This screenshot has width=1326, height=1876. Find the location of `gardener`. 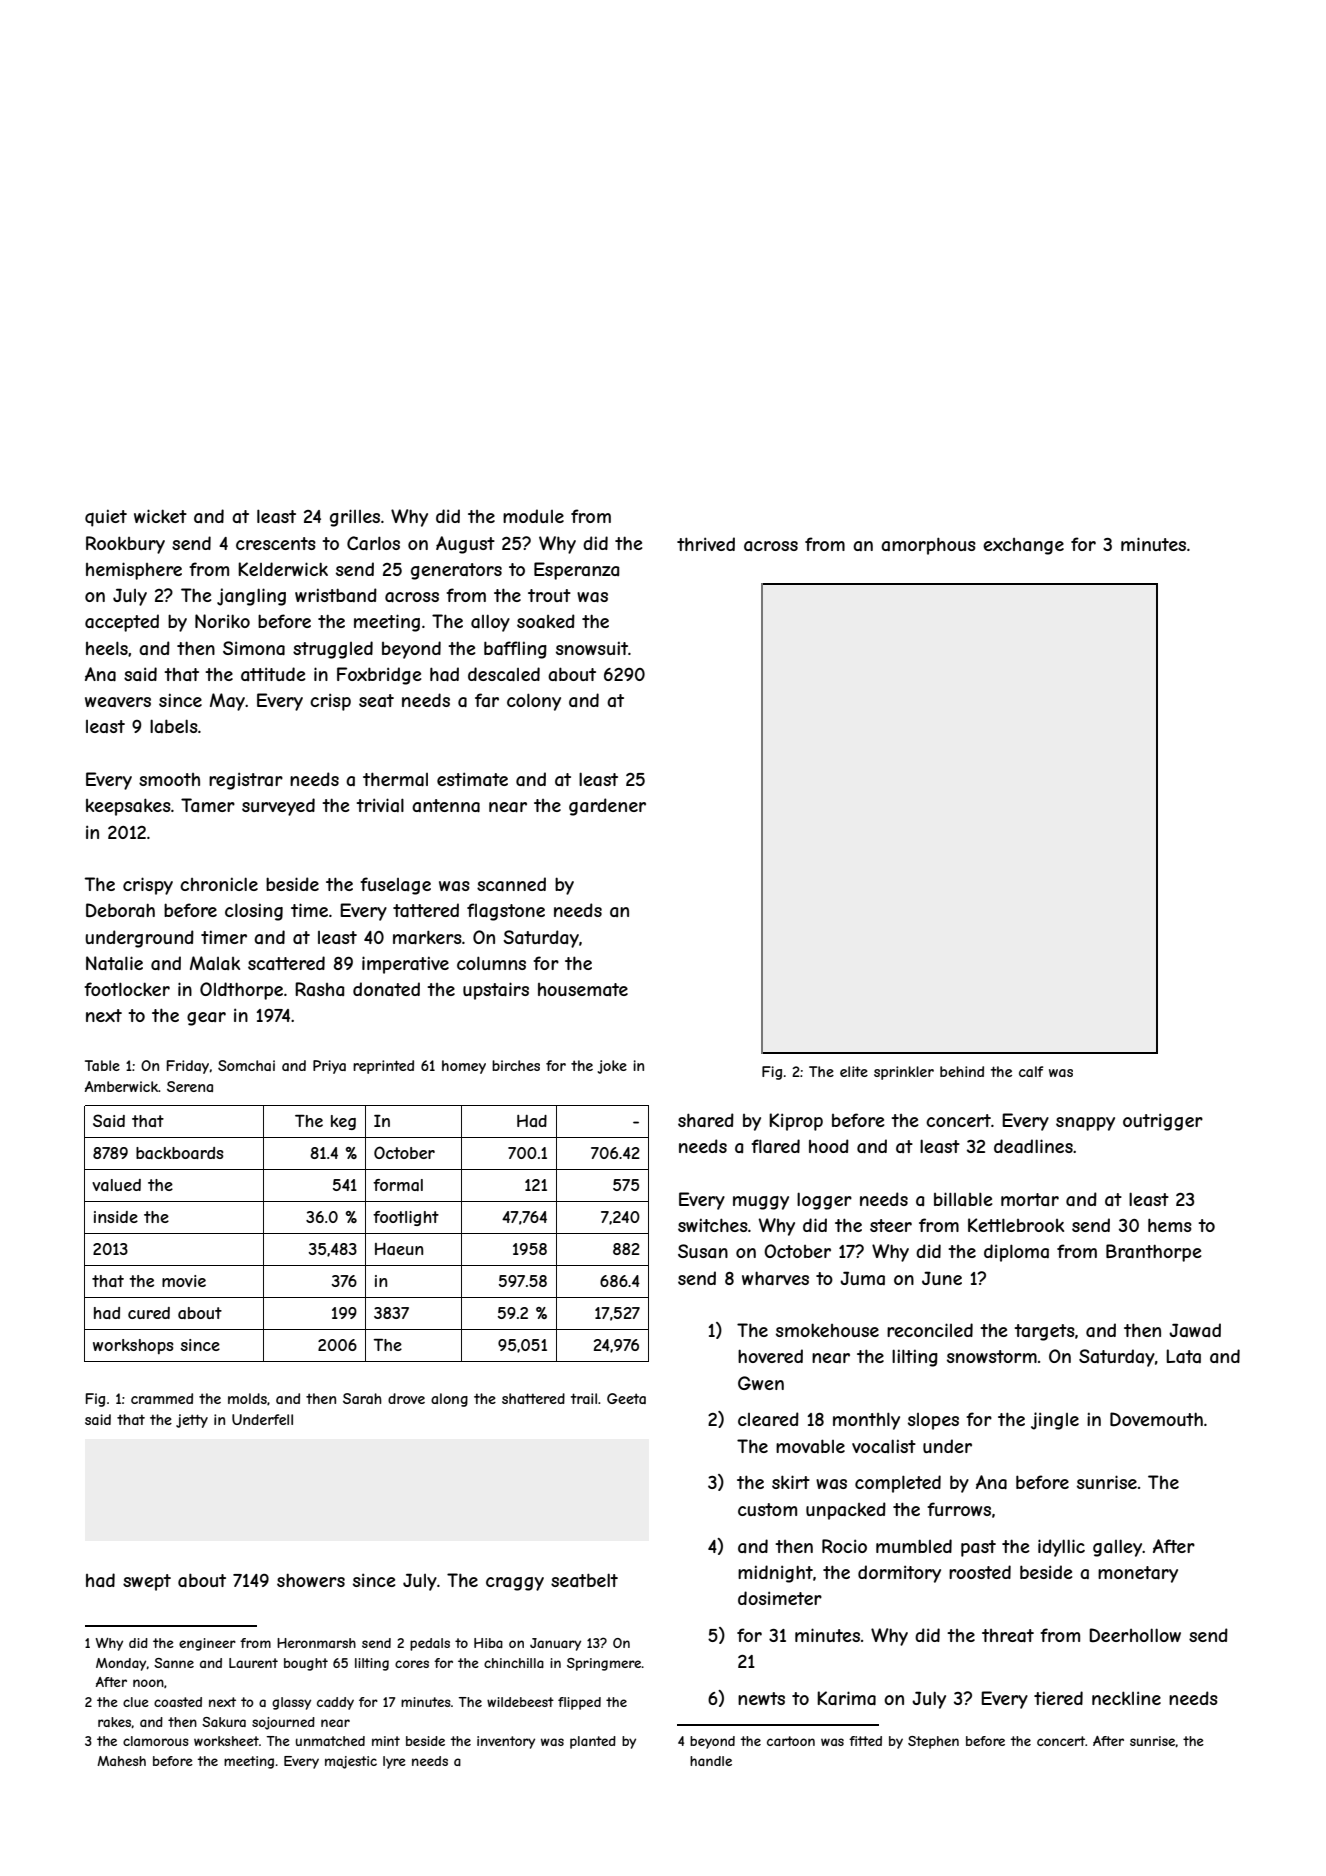

gardener is located at coordinates (607, 807).
